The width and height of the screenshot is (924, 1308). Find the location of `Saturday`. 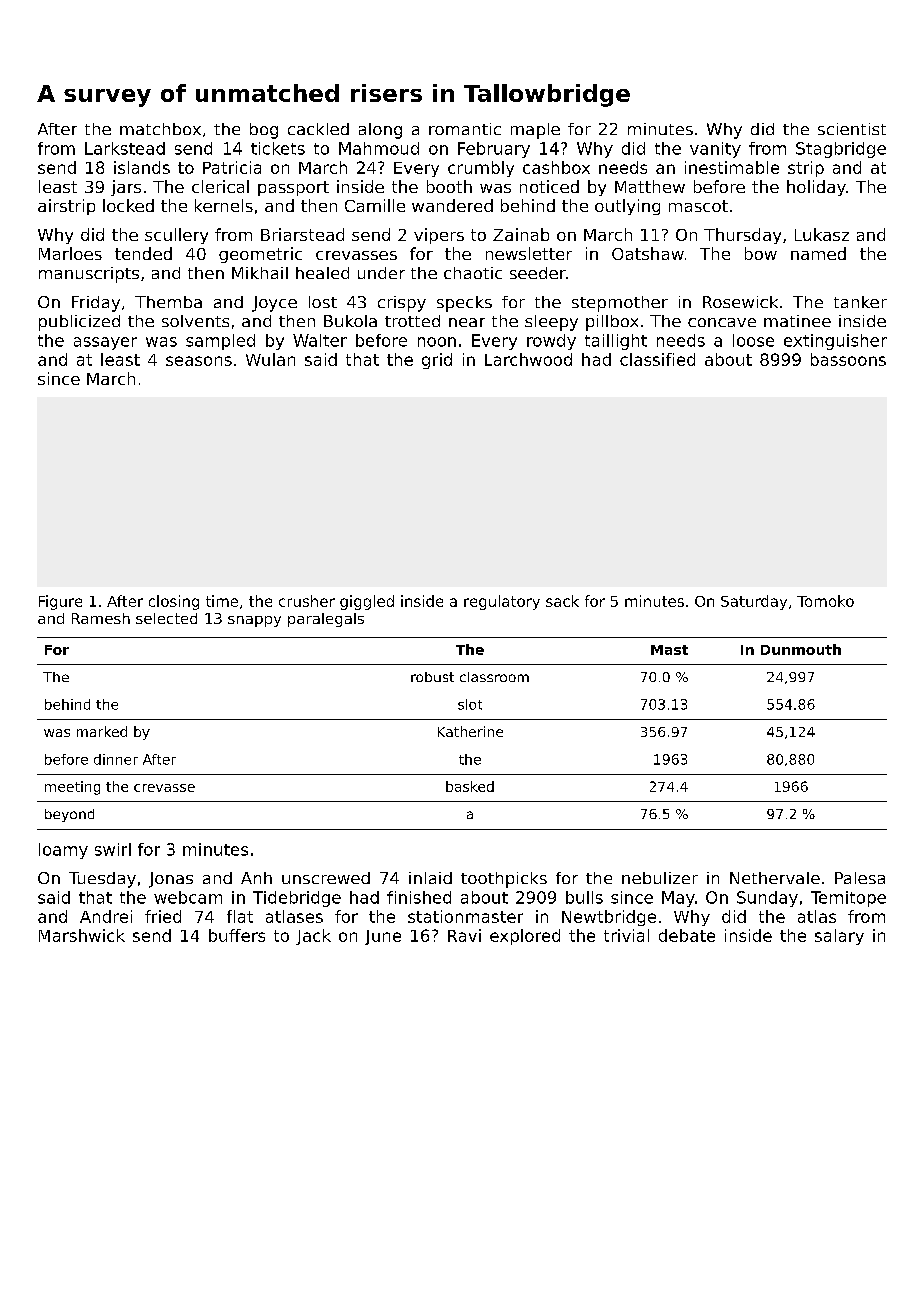

Saturday is located at coordinates (754, 602).
